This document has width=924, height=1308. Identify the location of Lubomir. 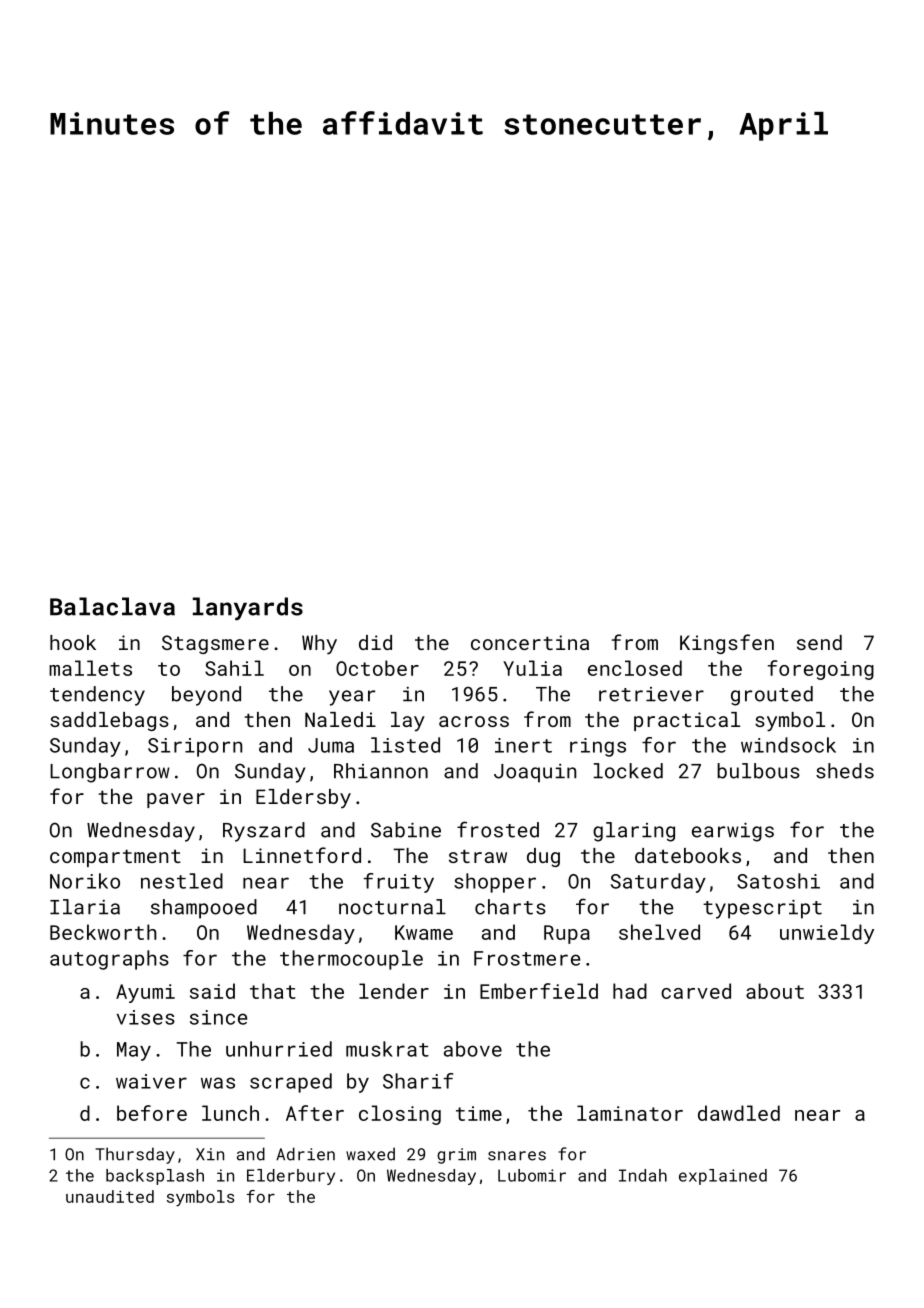
(532, 1175).
